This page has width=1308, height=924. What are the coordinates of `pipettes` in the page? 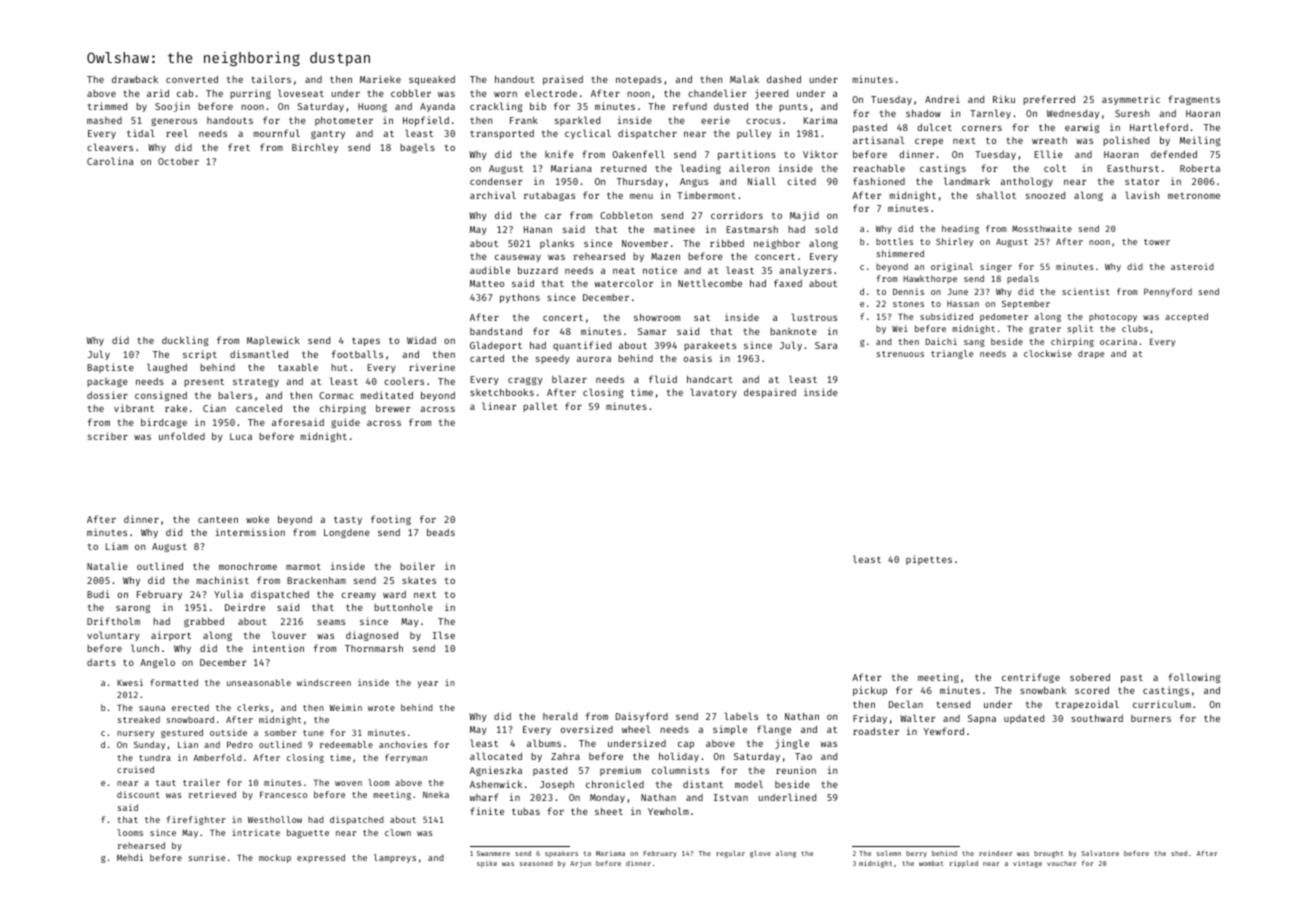 It's located at (929, 560).
